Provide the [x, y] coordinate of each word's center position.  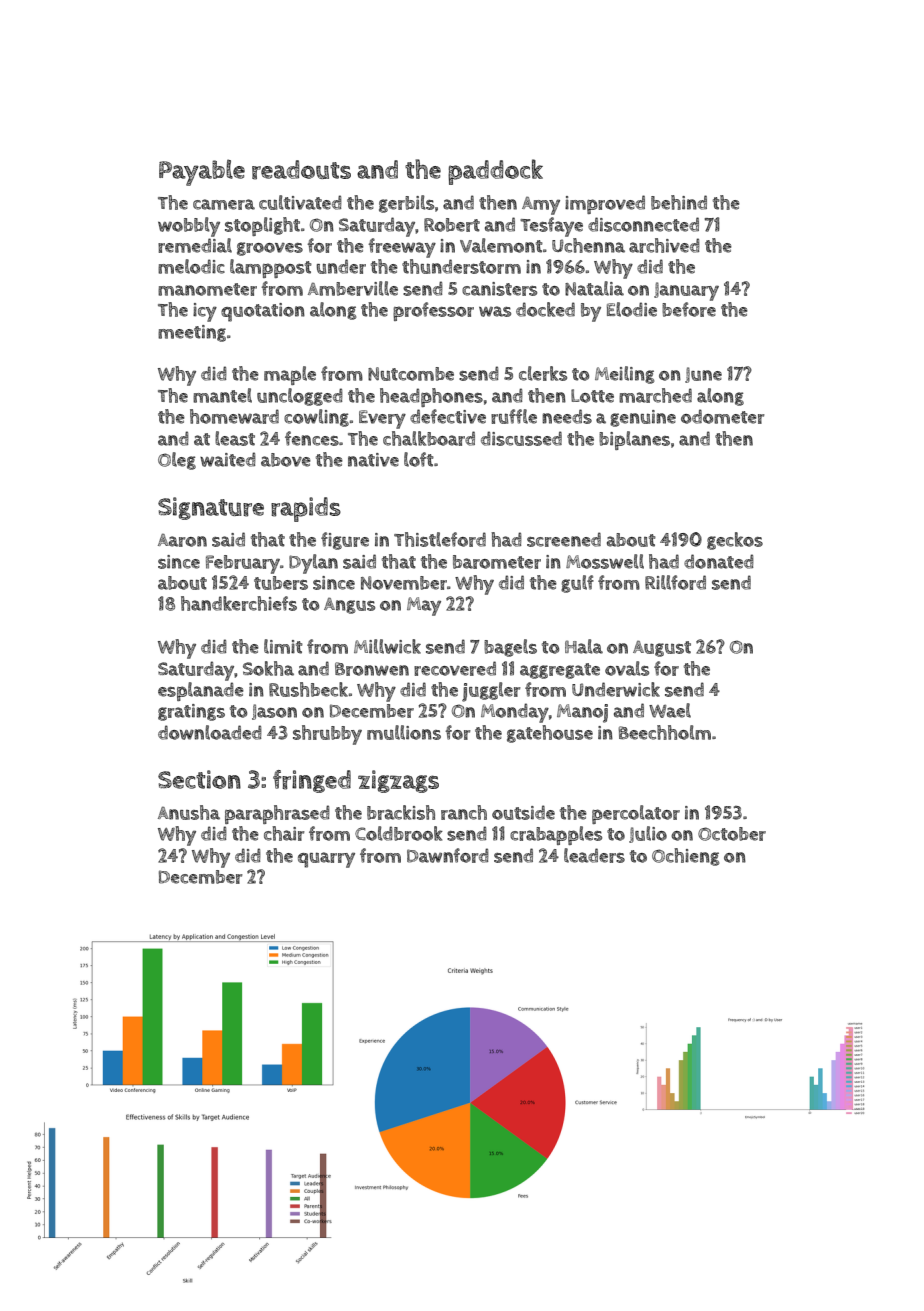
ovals [627, 668]
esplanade [201, 691]
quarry [326, 860]
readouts [301, 170]
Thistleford [440, 539]
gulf [577, 584]
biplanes [634, 440]
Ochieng [685, 857]
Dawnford [448, 855]
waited [228, 459]
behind [679, 202]
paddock [495, 172]
